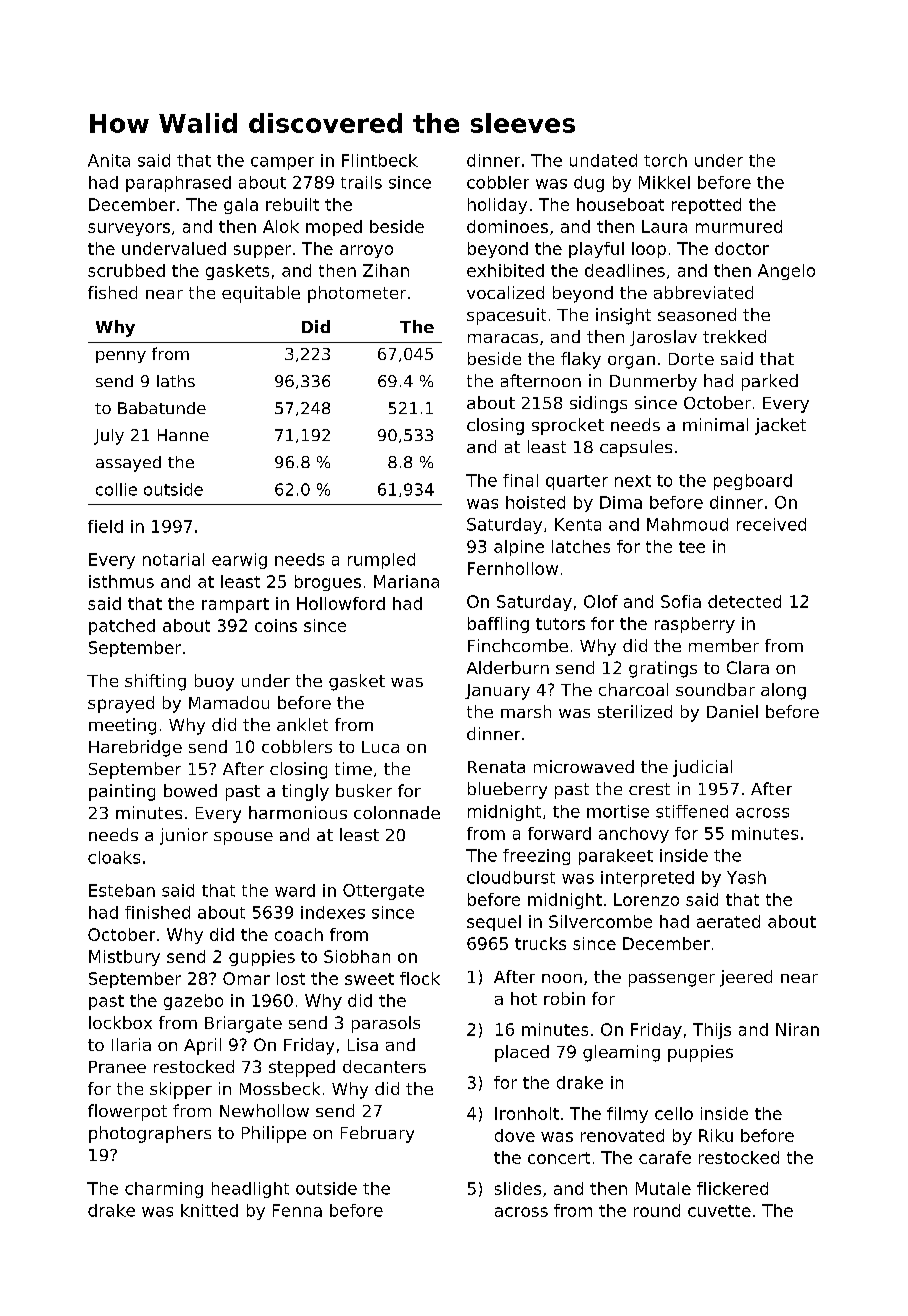 This screenshot has height=1316, width=908. I want to click on torch, so click(665, 160).
